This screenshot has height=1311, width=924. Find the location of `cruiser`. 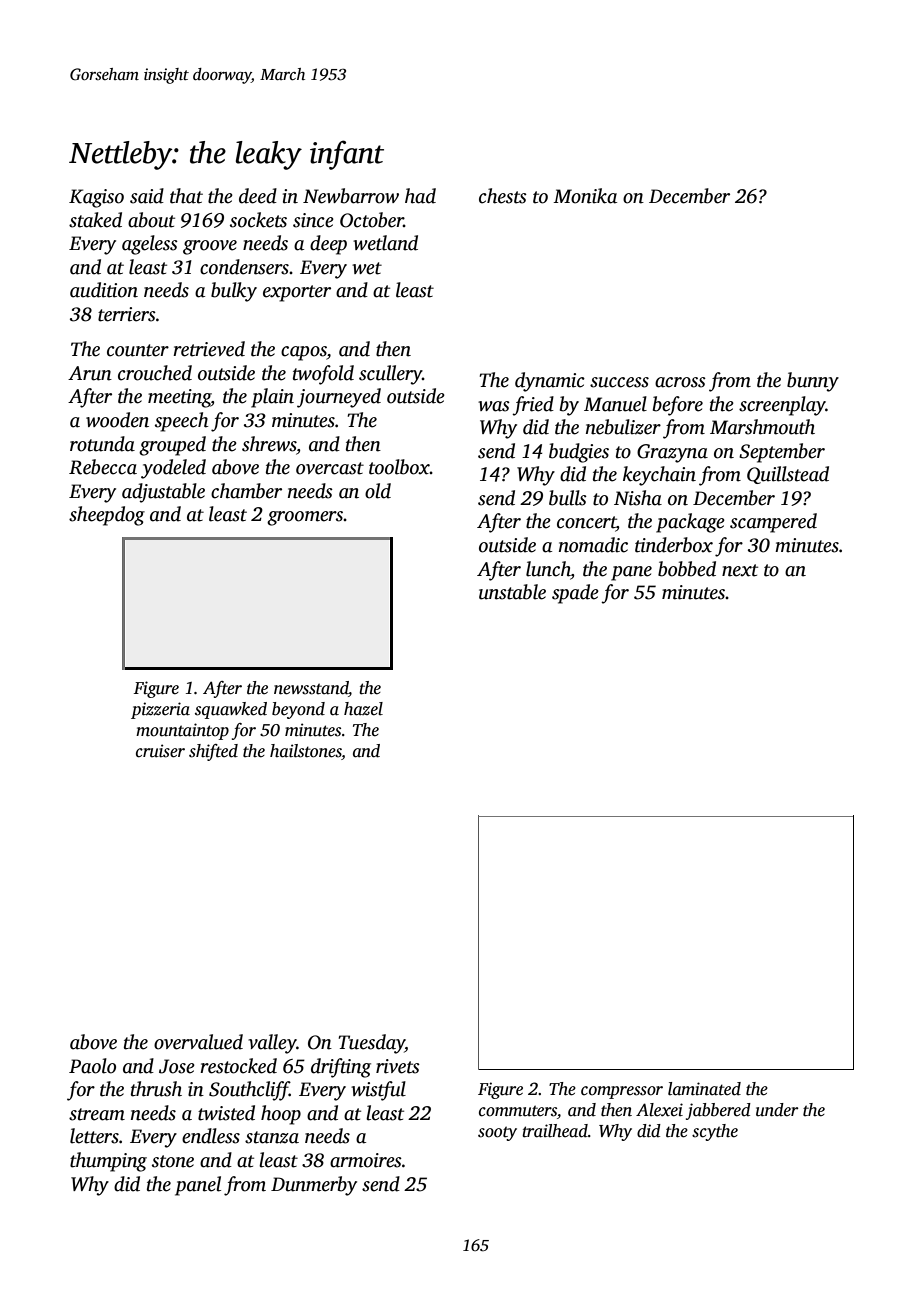

cruiser is located at coordinates (160, 751).
